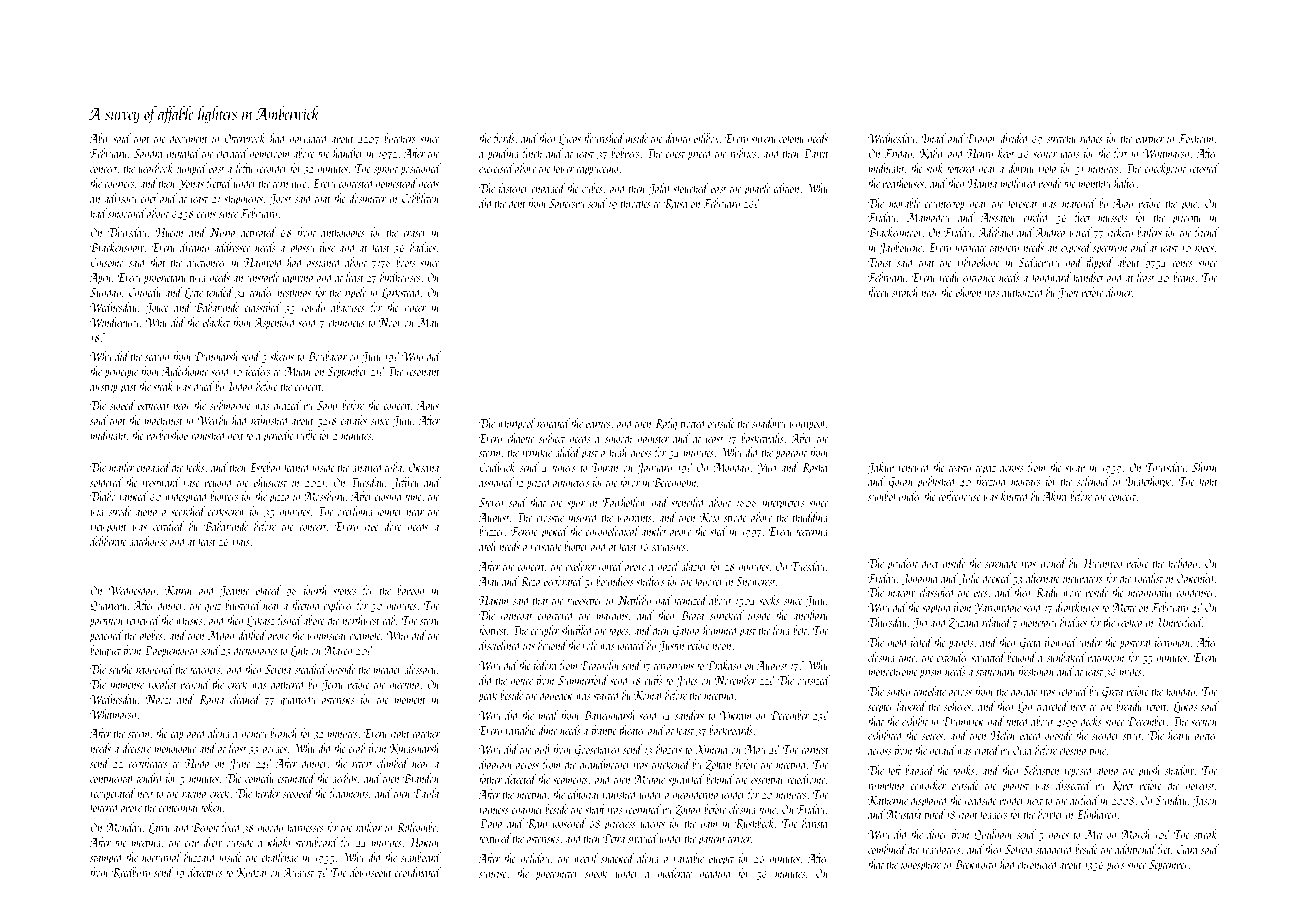  Describe the element at coordinates (520, 438) in the page. I see `chaotic` at that location.
